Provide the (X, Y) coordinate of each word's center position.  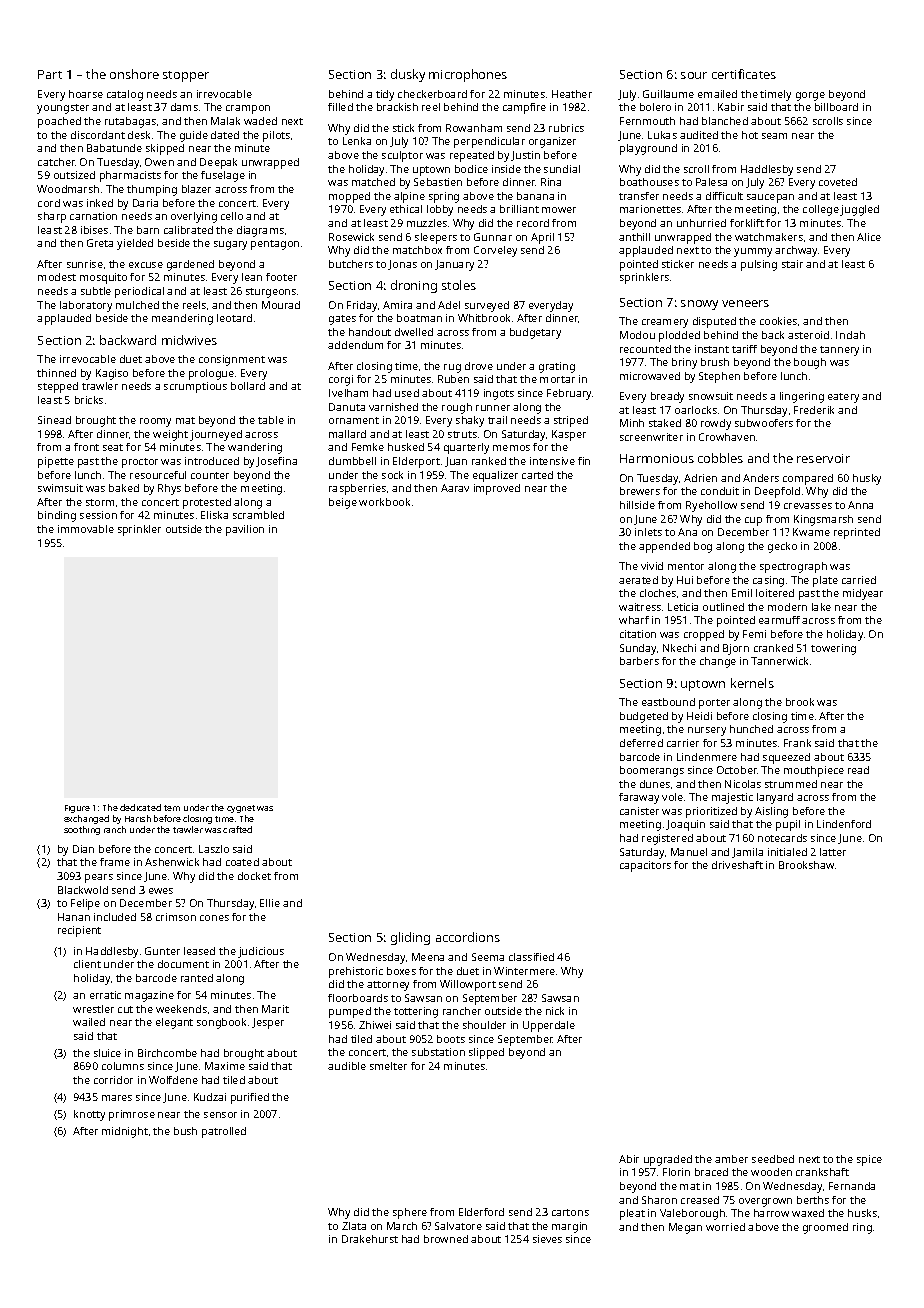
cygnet (241, 809)
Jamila (747, 853)
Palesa (711, 182)
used (407, 393)
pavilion (245, 530)
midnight (125, 1132)
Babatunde (114, 148)
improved (497, 489)
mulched (137, 305)
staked (665, 423)
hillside (637, 505)
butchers (351, 264)
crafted (237, 829)
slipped (486, 1053)
